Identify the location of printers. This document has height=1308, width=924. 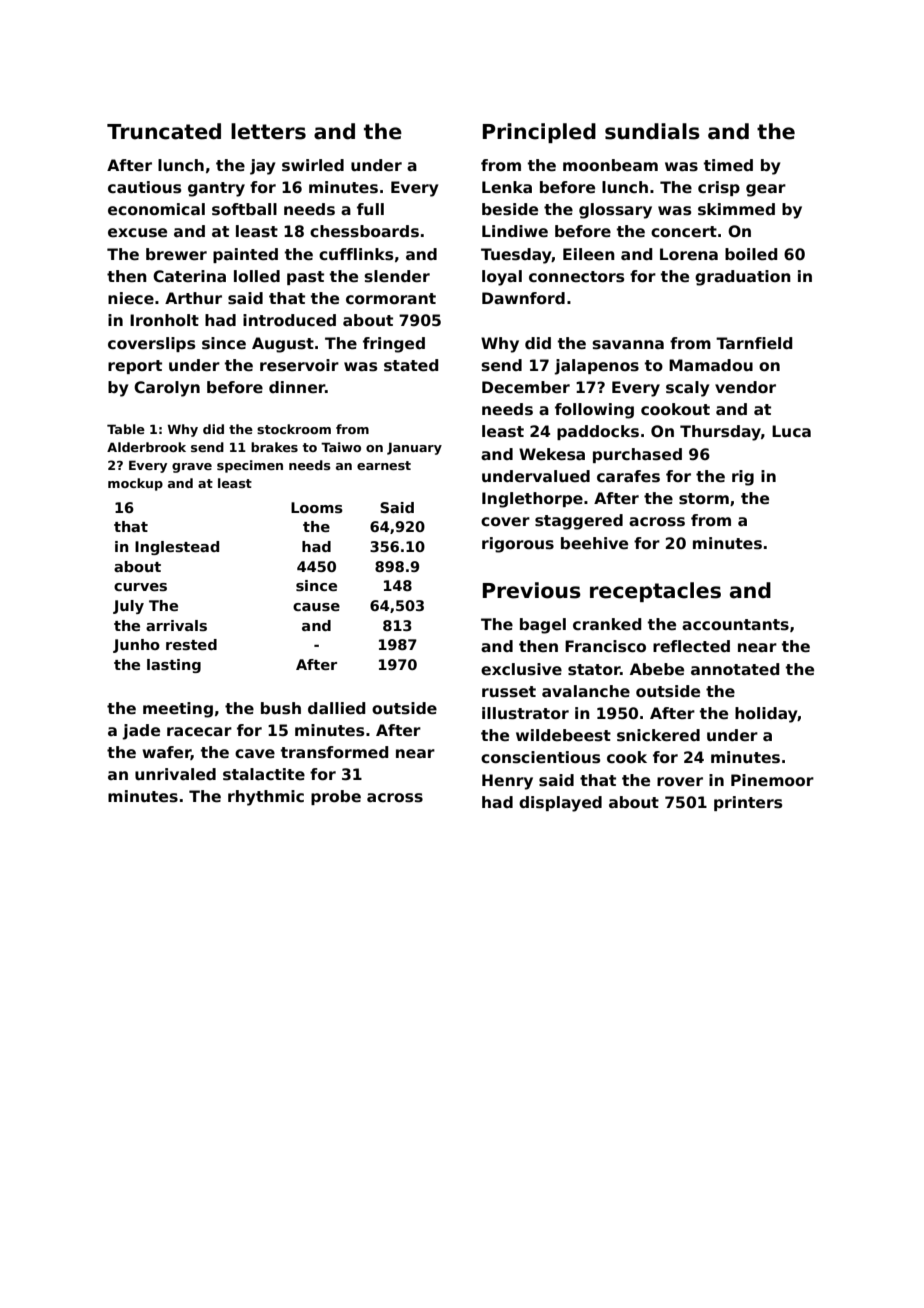
(748, 803).
